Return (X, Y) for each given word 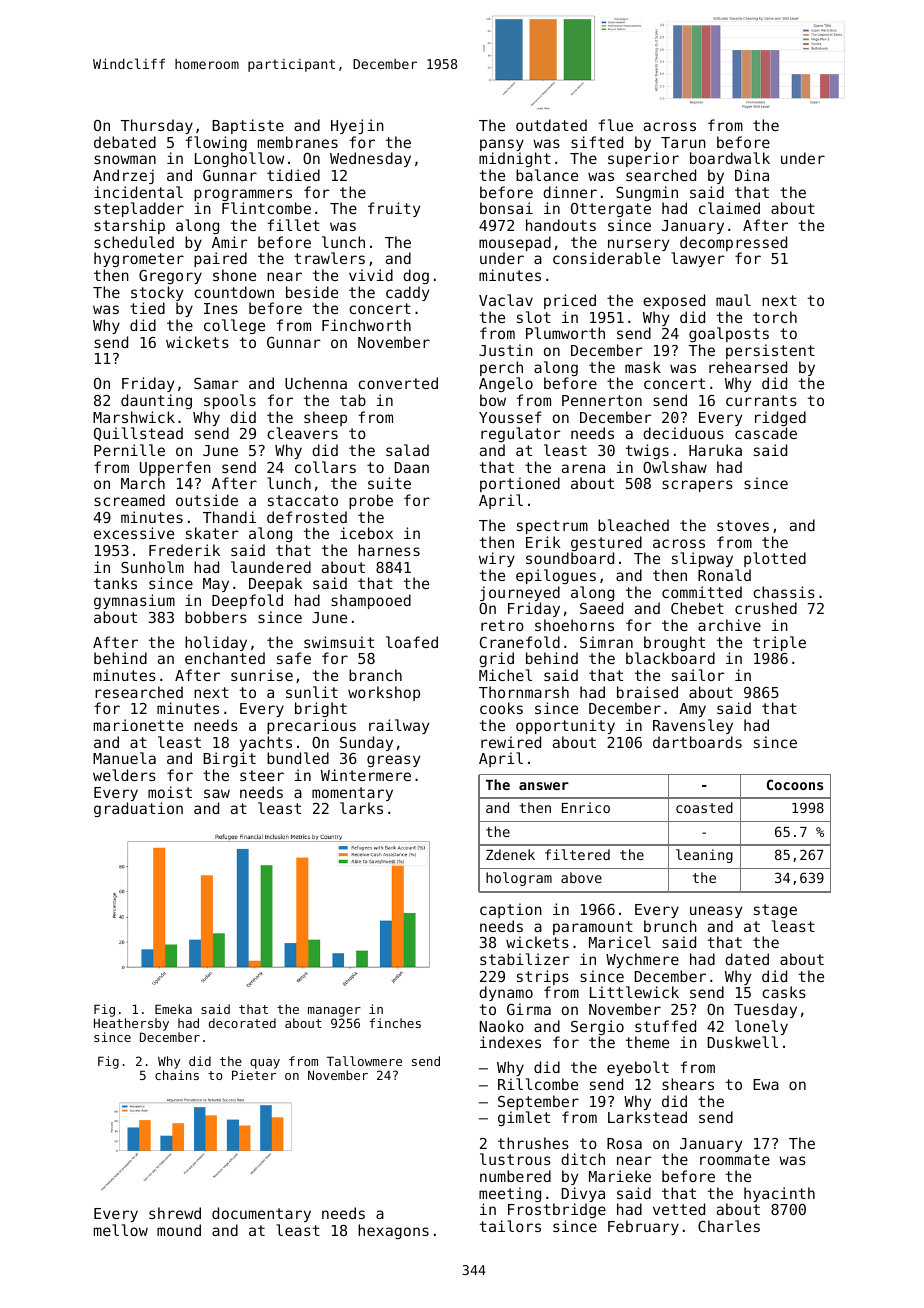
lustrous (515, 1159)
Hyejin (357, 126)
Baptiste (248, 126)
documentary (261, 1214)
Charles (729, 1226)
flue (616, 125)
